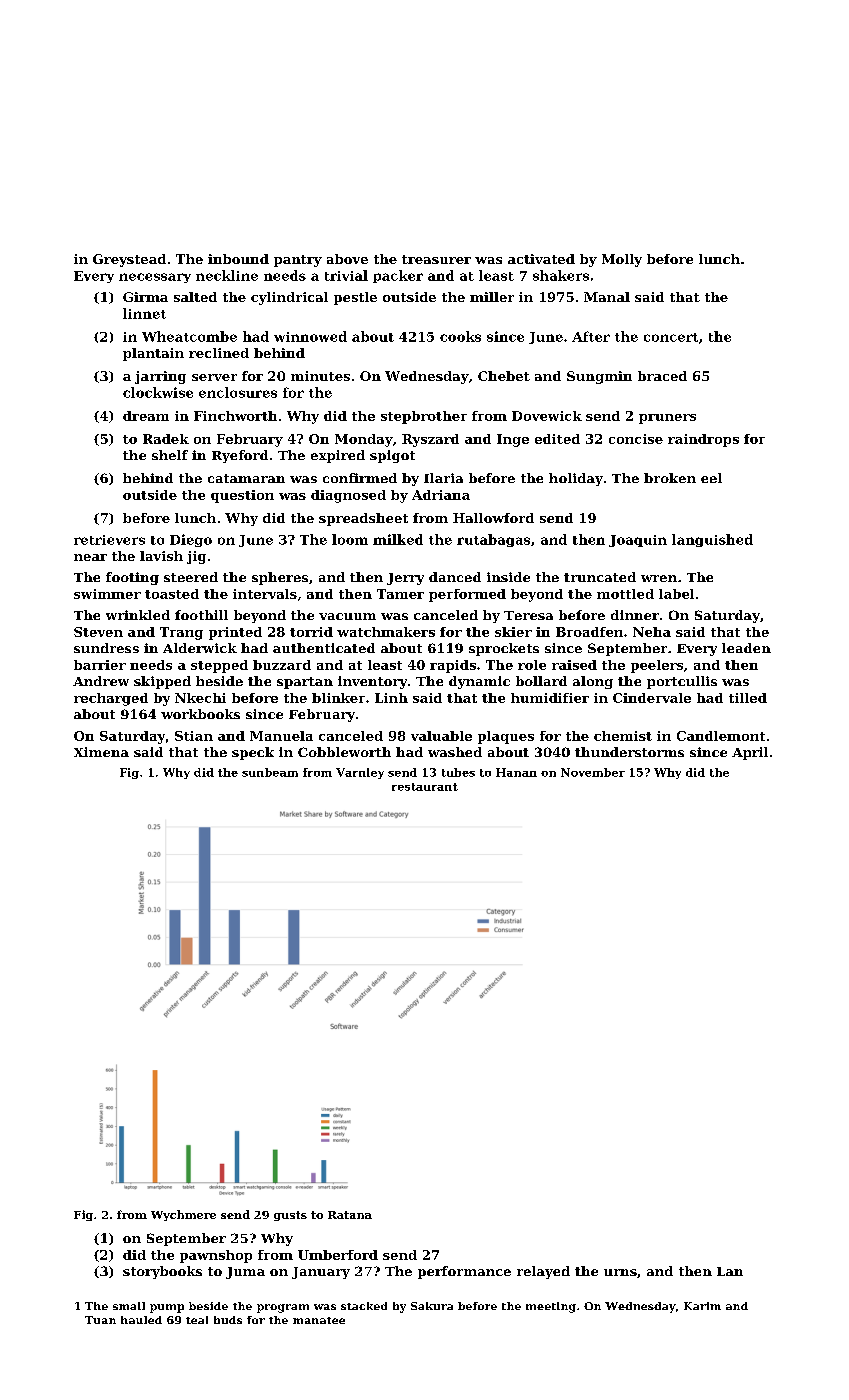  What do you see at coordinates (109, 540) in the screenshot?
I see `retrievers` at bounding box center [109, 540].
